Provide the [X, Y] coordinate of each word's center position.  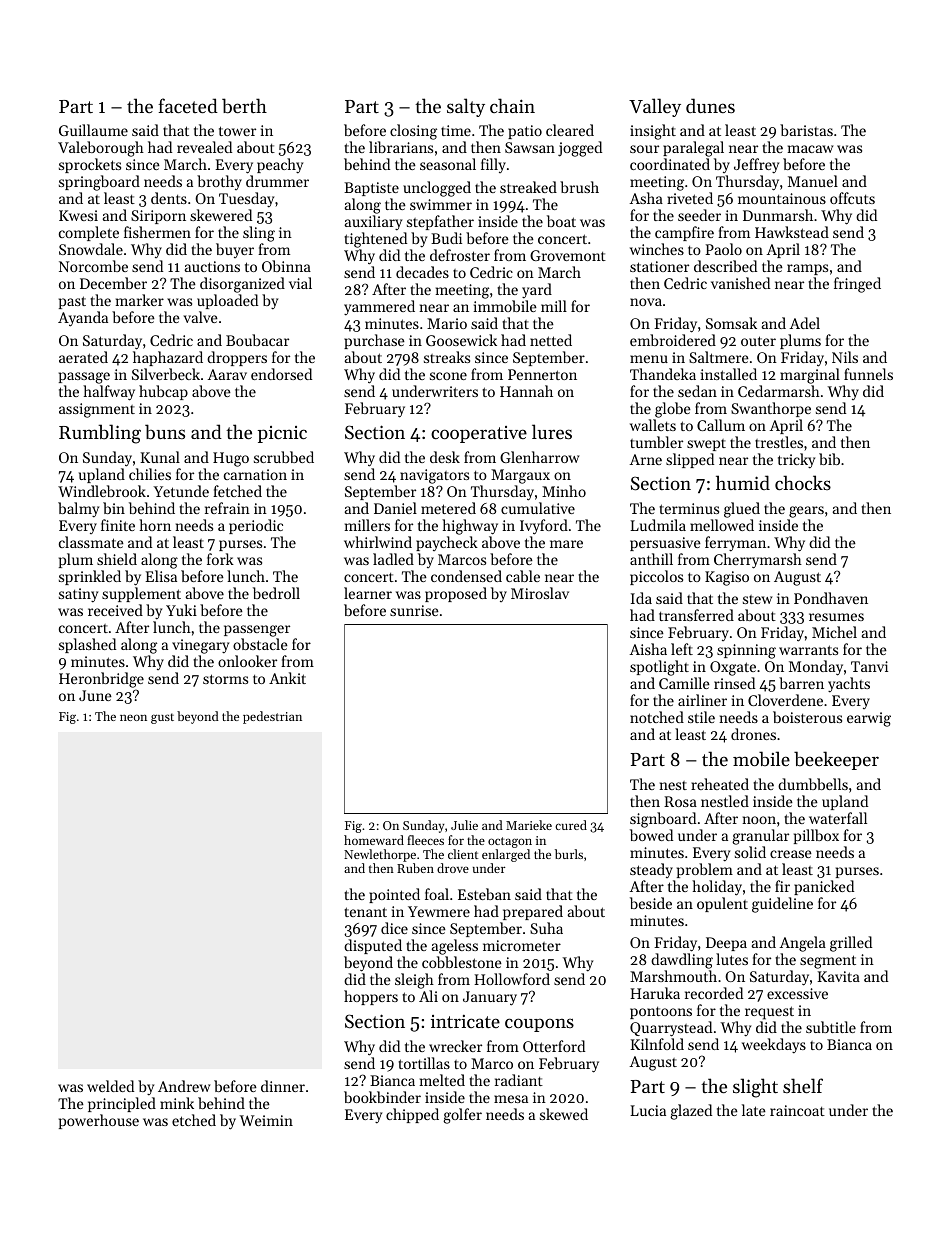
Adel [804, 323]
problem [705, 870]
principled [122, 1104]
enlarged [506, 855]
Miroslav [540, 593]
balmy [78, 510]
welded [110, 1086]
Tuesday [246, 200]
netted [551, 340]
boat [561, 221]
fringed [857, 285]
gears [806, 512]
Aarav [227, 374]
